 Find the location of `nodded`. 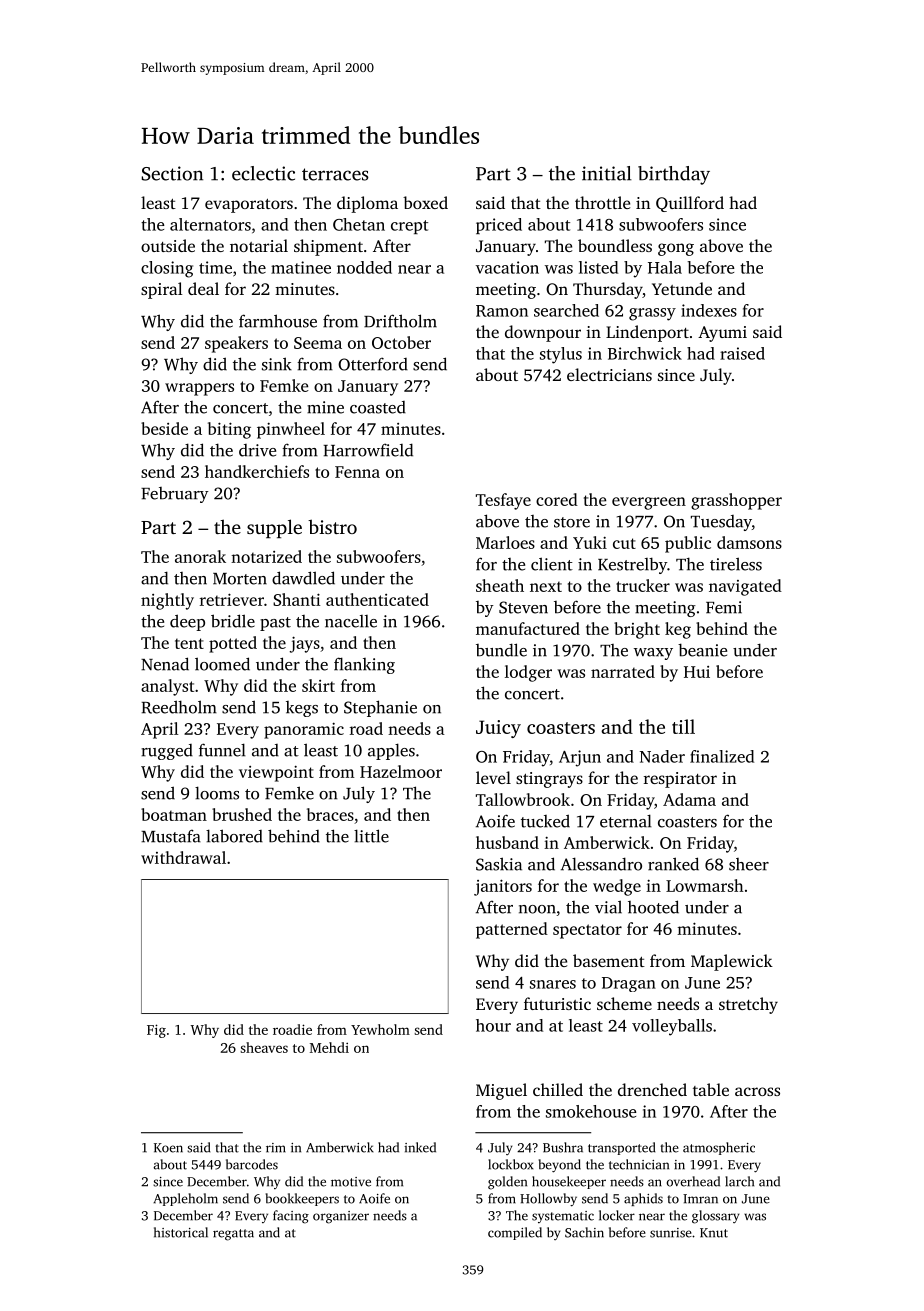

nodded is located at coordinates (364, 267).
